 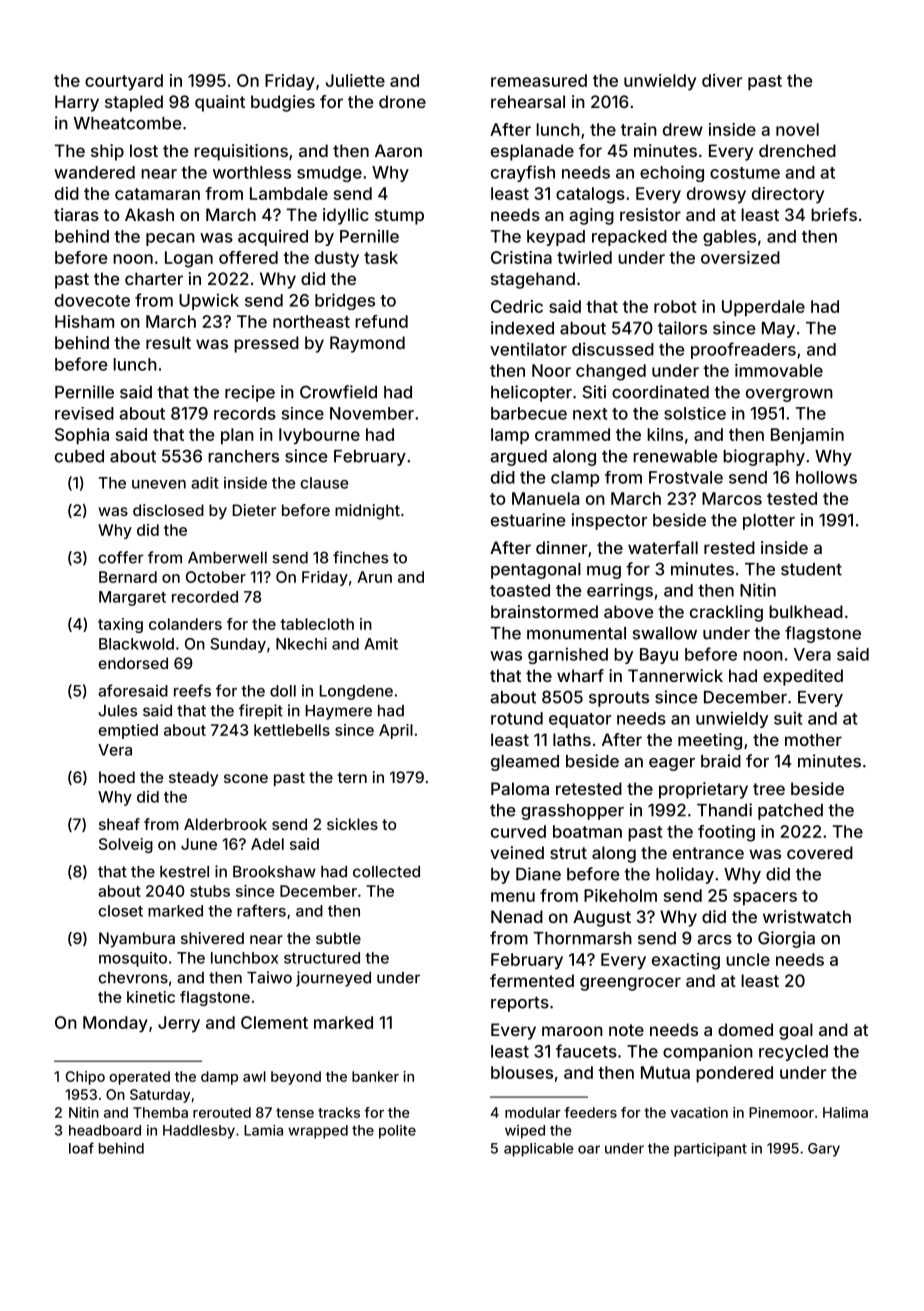 What do you see at coordinates (94, 172) in the page?
I see `wandered` at bounding box center [94, 172].
